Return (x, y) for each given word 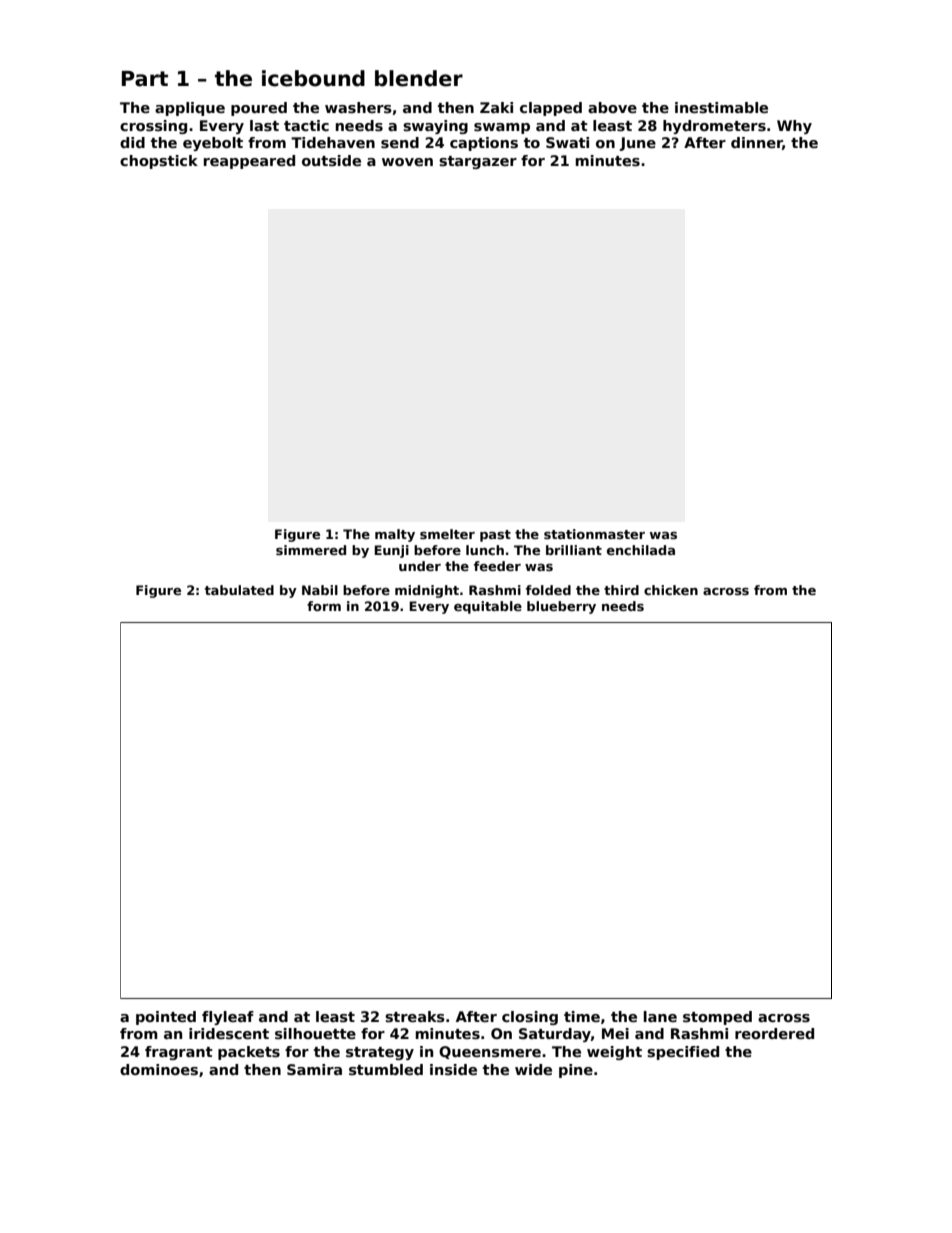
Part (145, 79)
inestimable (721, 107)
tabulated (239, 590)
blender (419, 78)
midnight (427, 591)
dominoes (159, 1069)
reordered (774, 1033)
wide (533, 1069)
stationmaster (594, 534)
